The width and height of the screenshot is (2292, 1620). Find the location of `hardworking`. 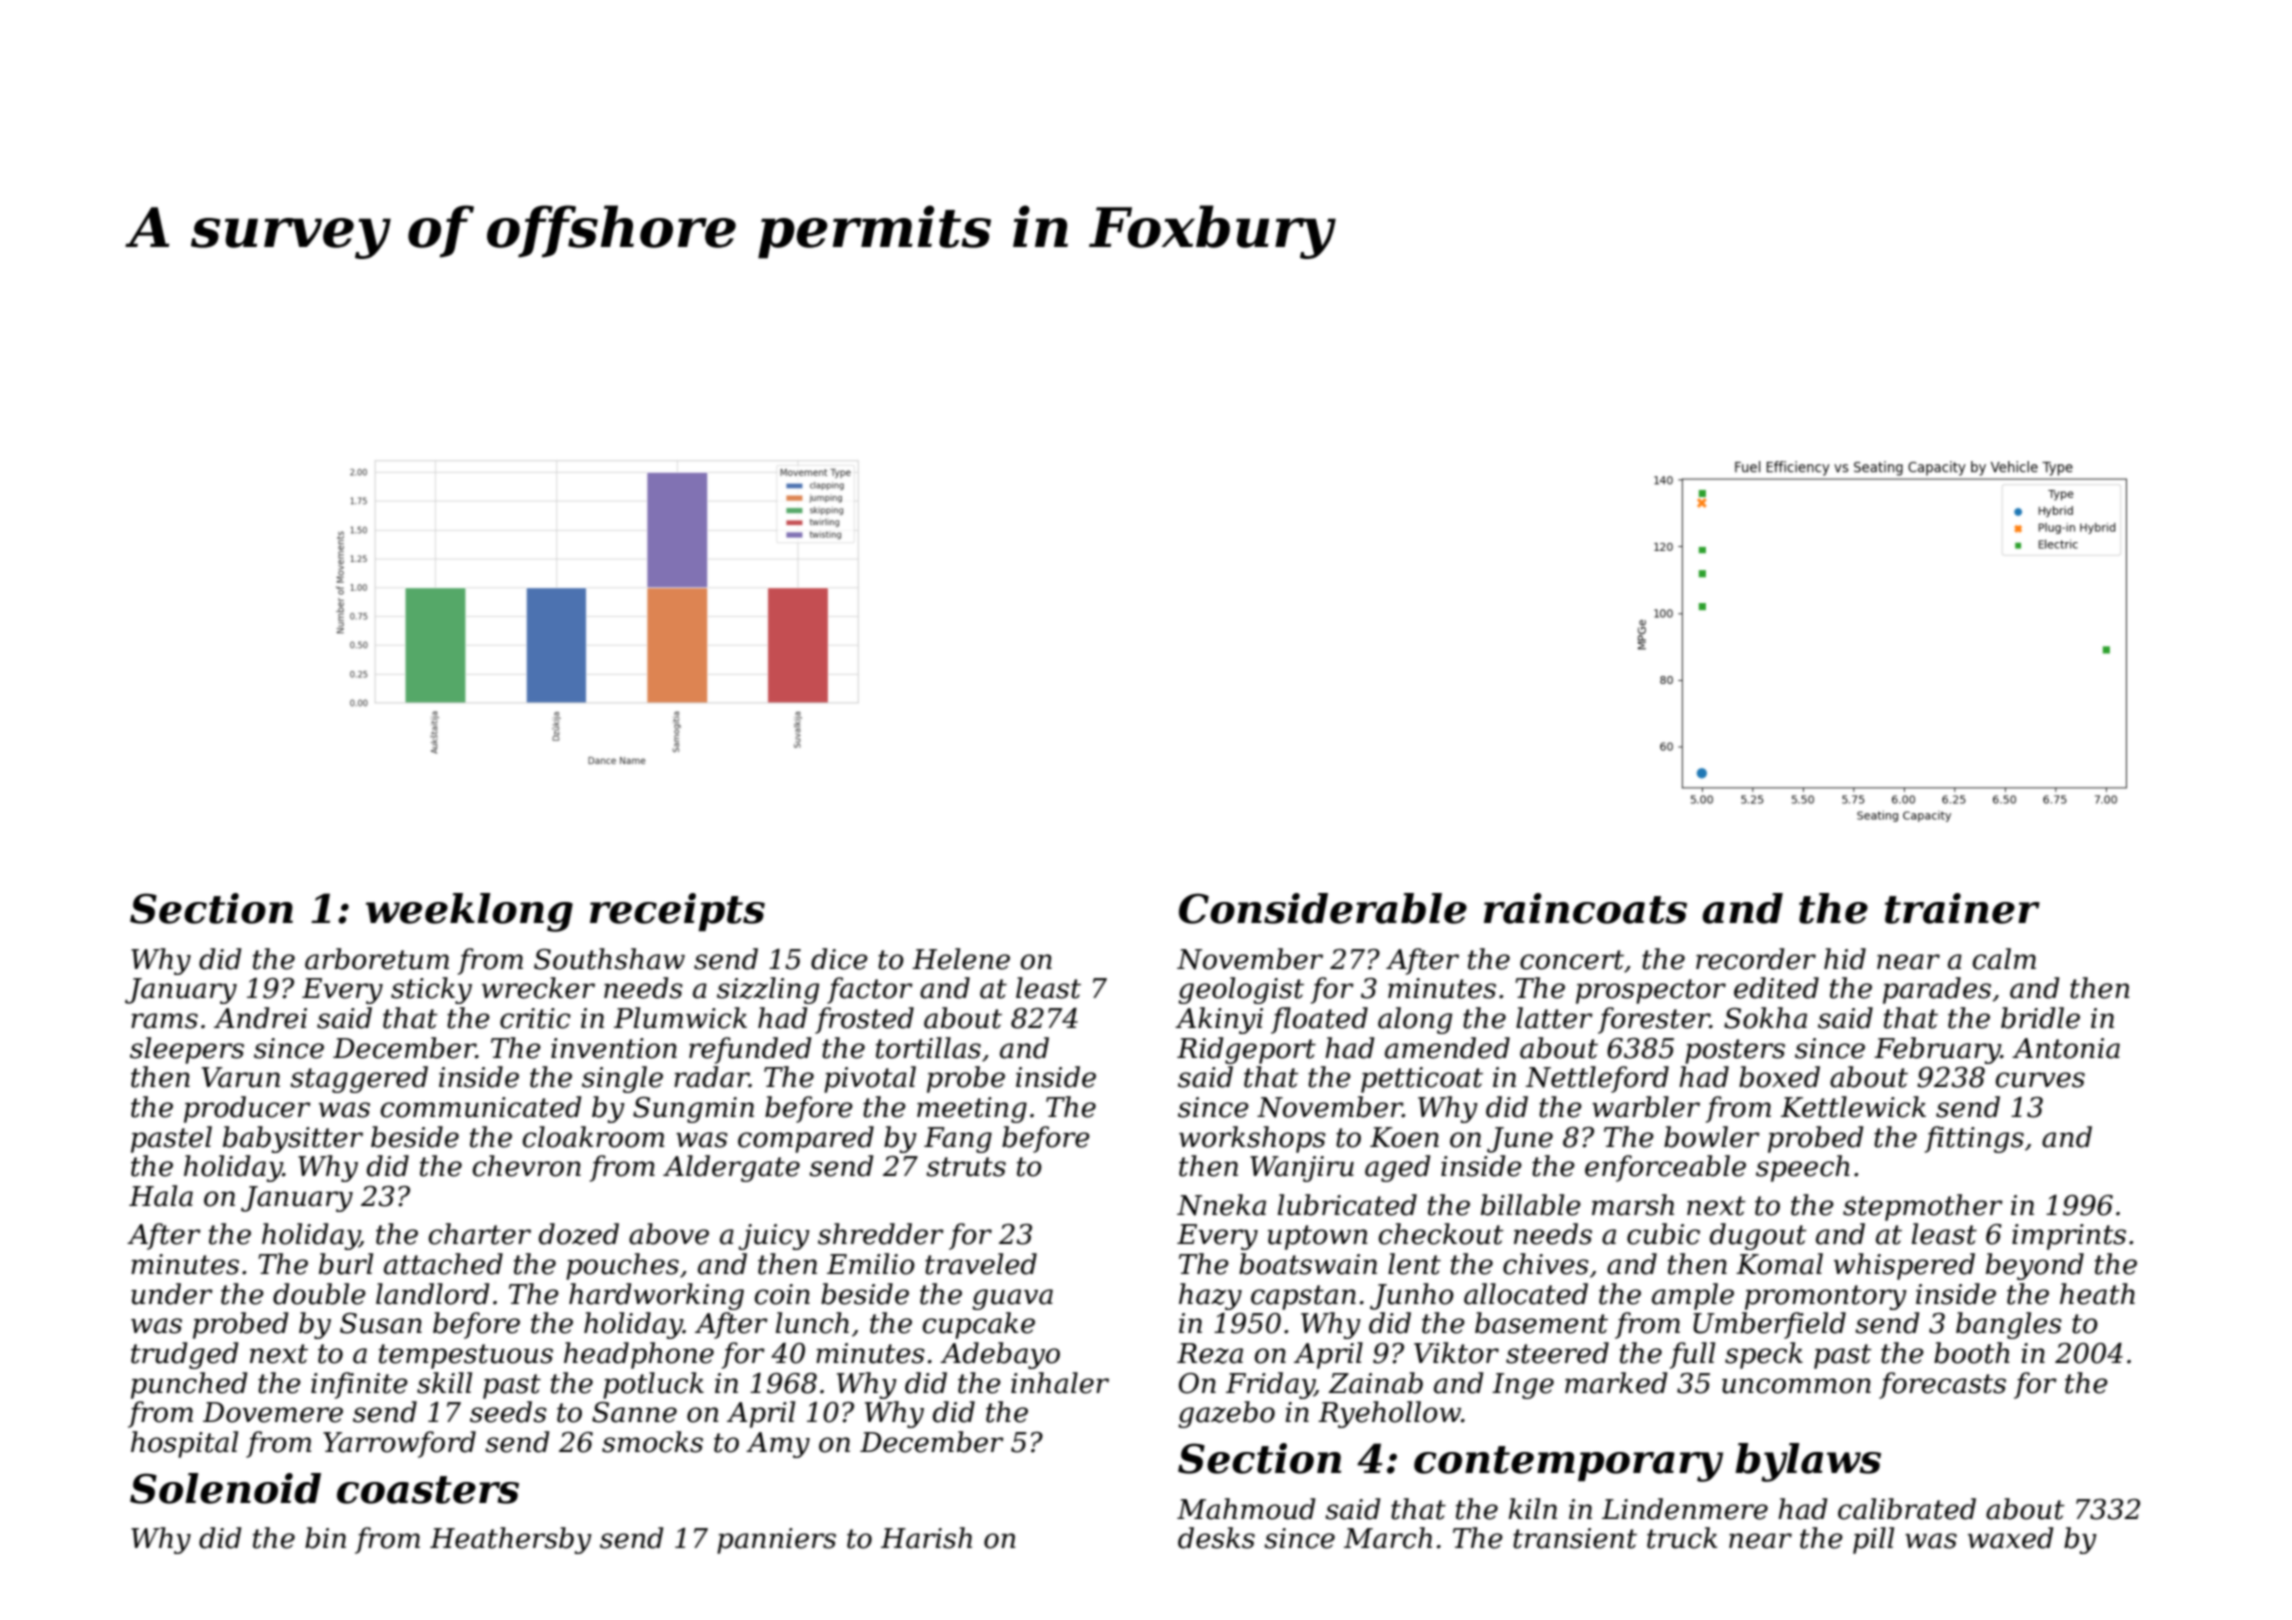

hardworking is located at coordinates (656, 1296).
